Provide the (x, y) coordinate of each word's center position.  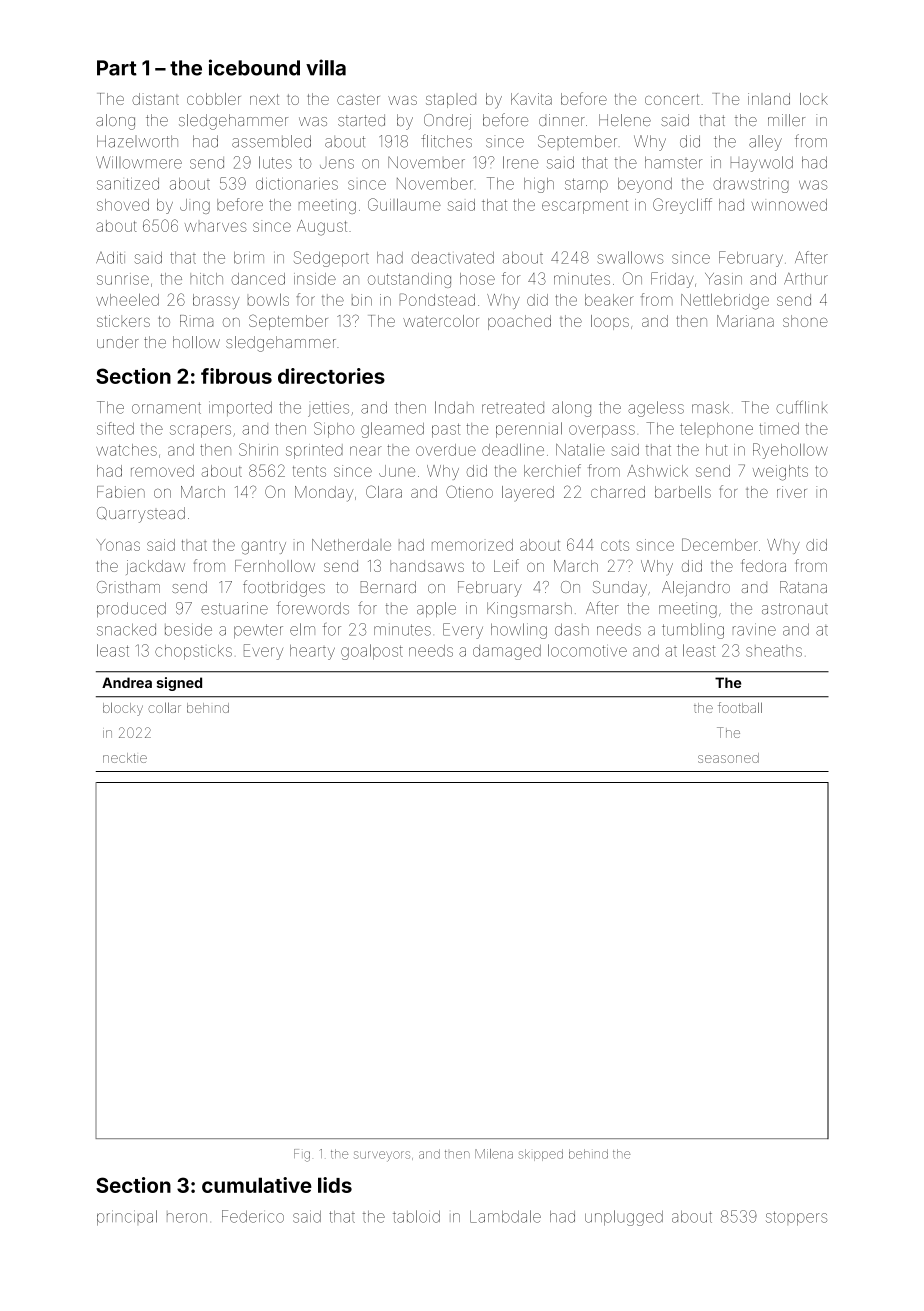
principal (127, 1218)
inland (769, 99)
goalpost (372, 652)
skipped (541, 1155)
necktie (125, 758)
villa (326, 67)
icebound (254, 67)
